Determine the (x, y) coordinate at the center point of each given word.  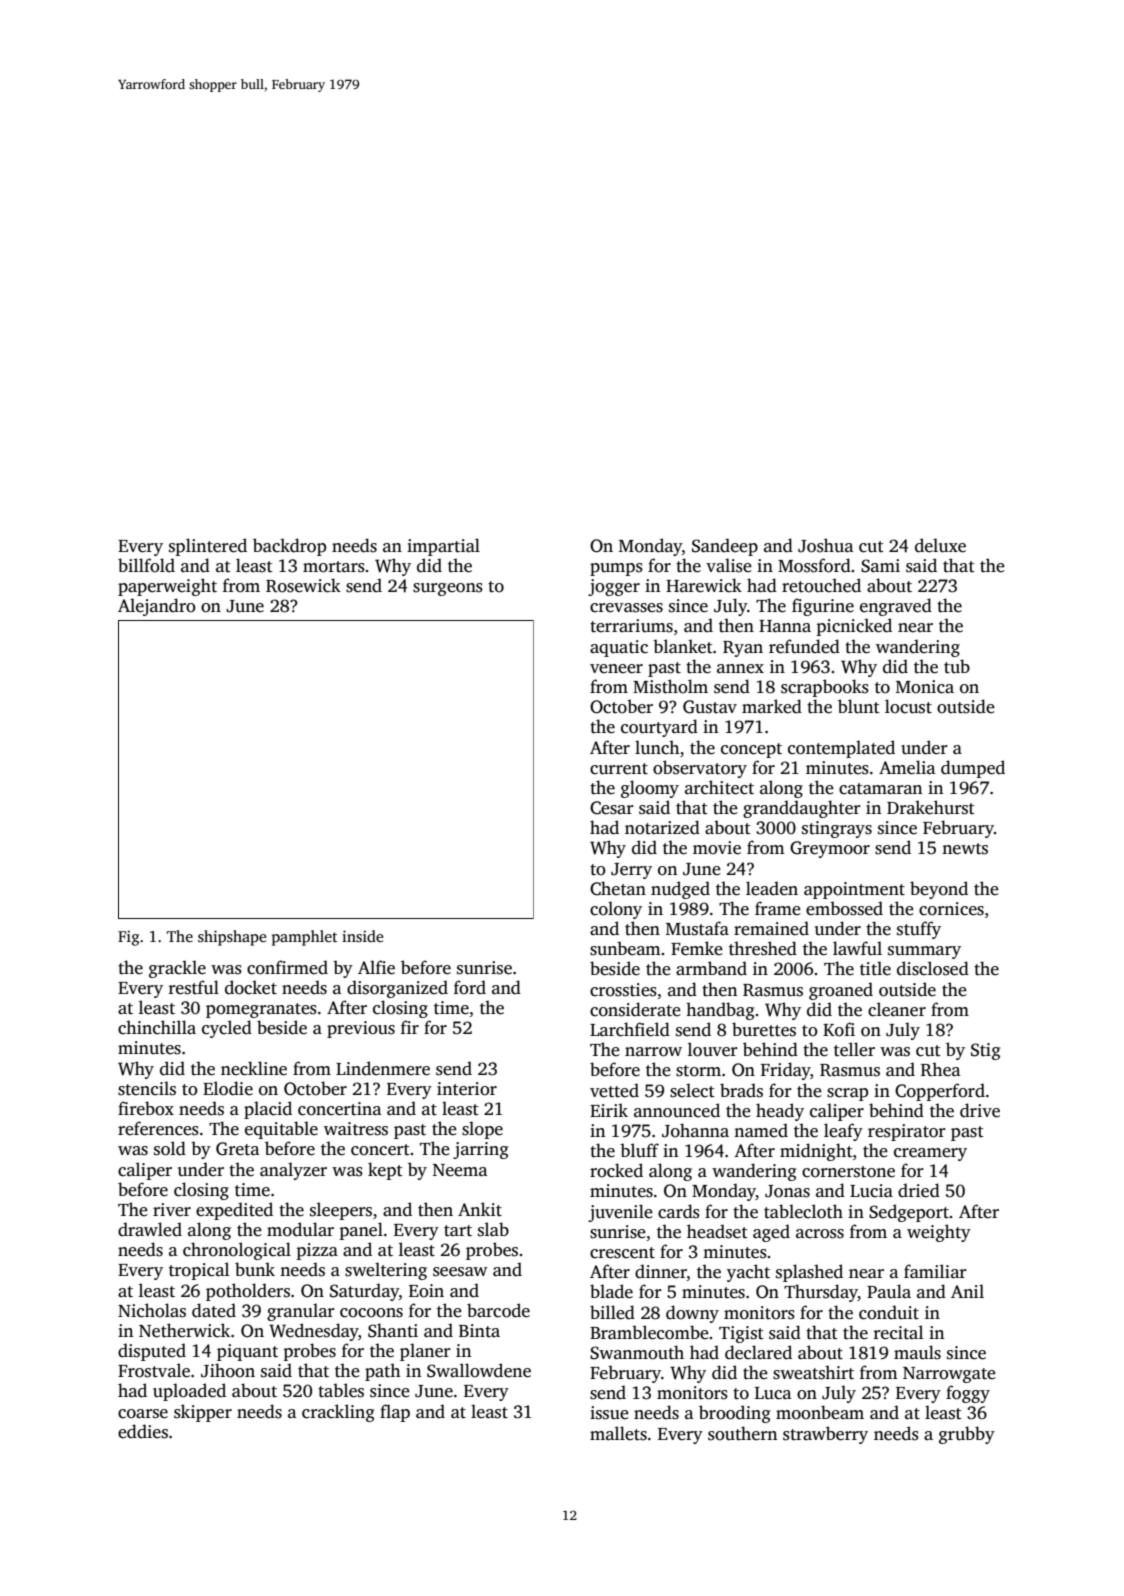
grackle (177, 969)
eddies (143, 1431)
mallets (618, 1433)
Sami (880, 566)
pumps (616, 569)
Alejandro (157, 607)
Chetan (618, 888)
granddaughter (802, 809)
